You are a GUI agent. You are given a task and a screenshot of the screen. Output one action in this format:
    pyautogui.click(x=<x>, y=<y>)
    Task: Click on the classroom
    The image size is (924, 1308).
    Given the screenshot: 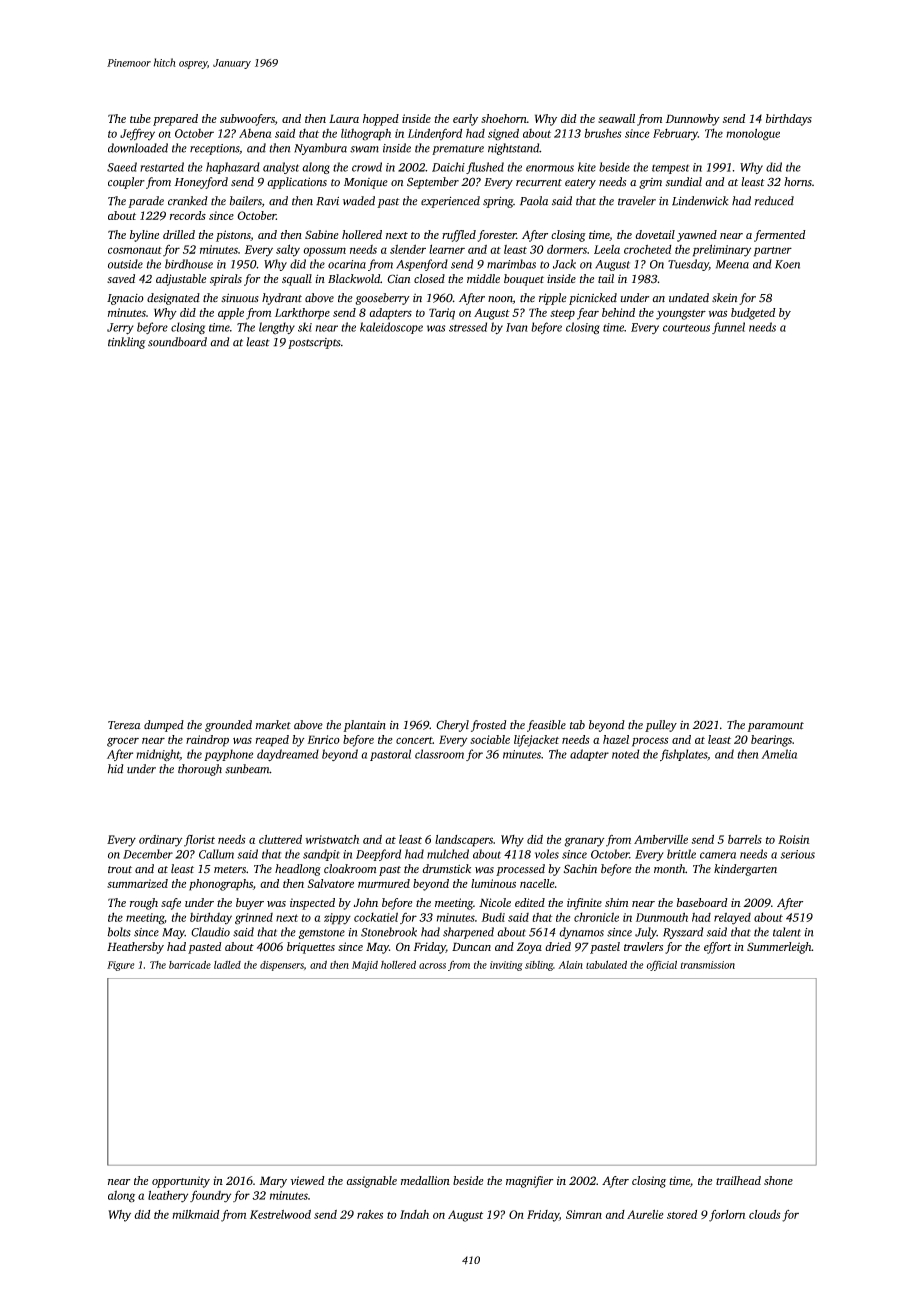 What is the action you would take?
    pyautogui.click(x=439, y=754)
